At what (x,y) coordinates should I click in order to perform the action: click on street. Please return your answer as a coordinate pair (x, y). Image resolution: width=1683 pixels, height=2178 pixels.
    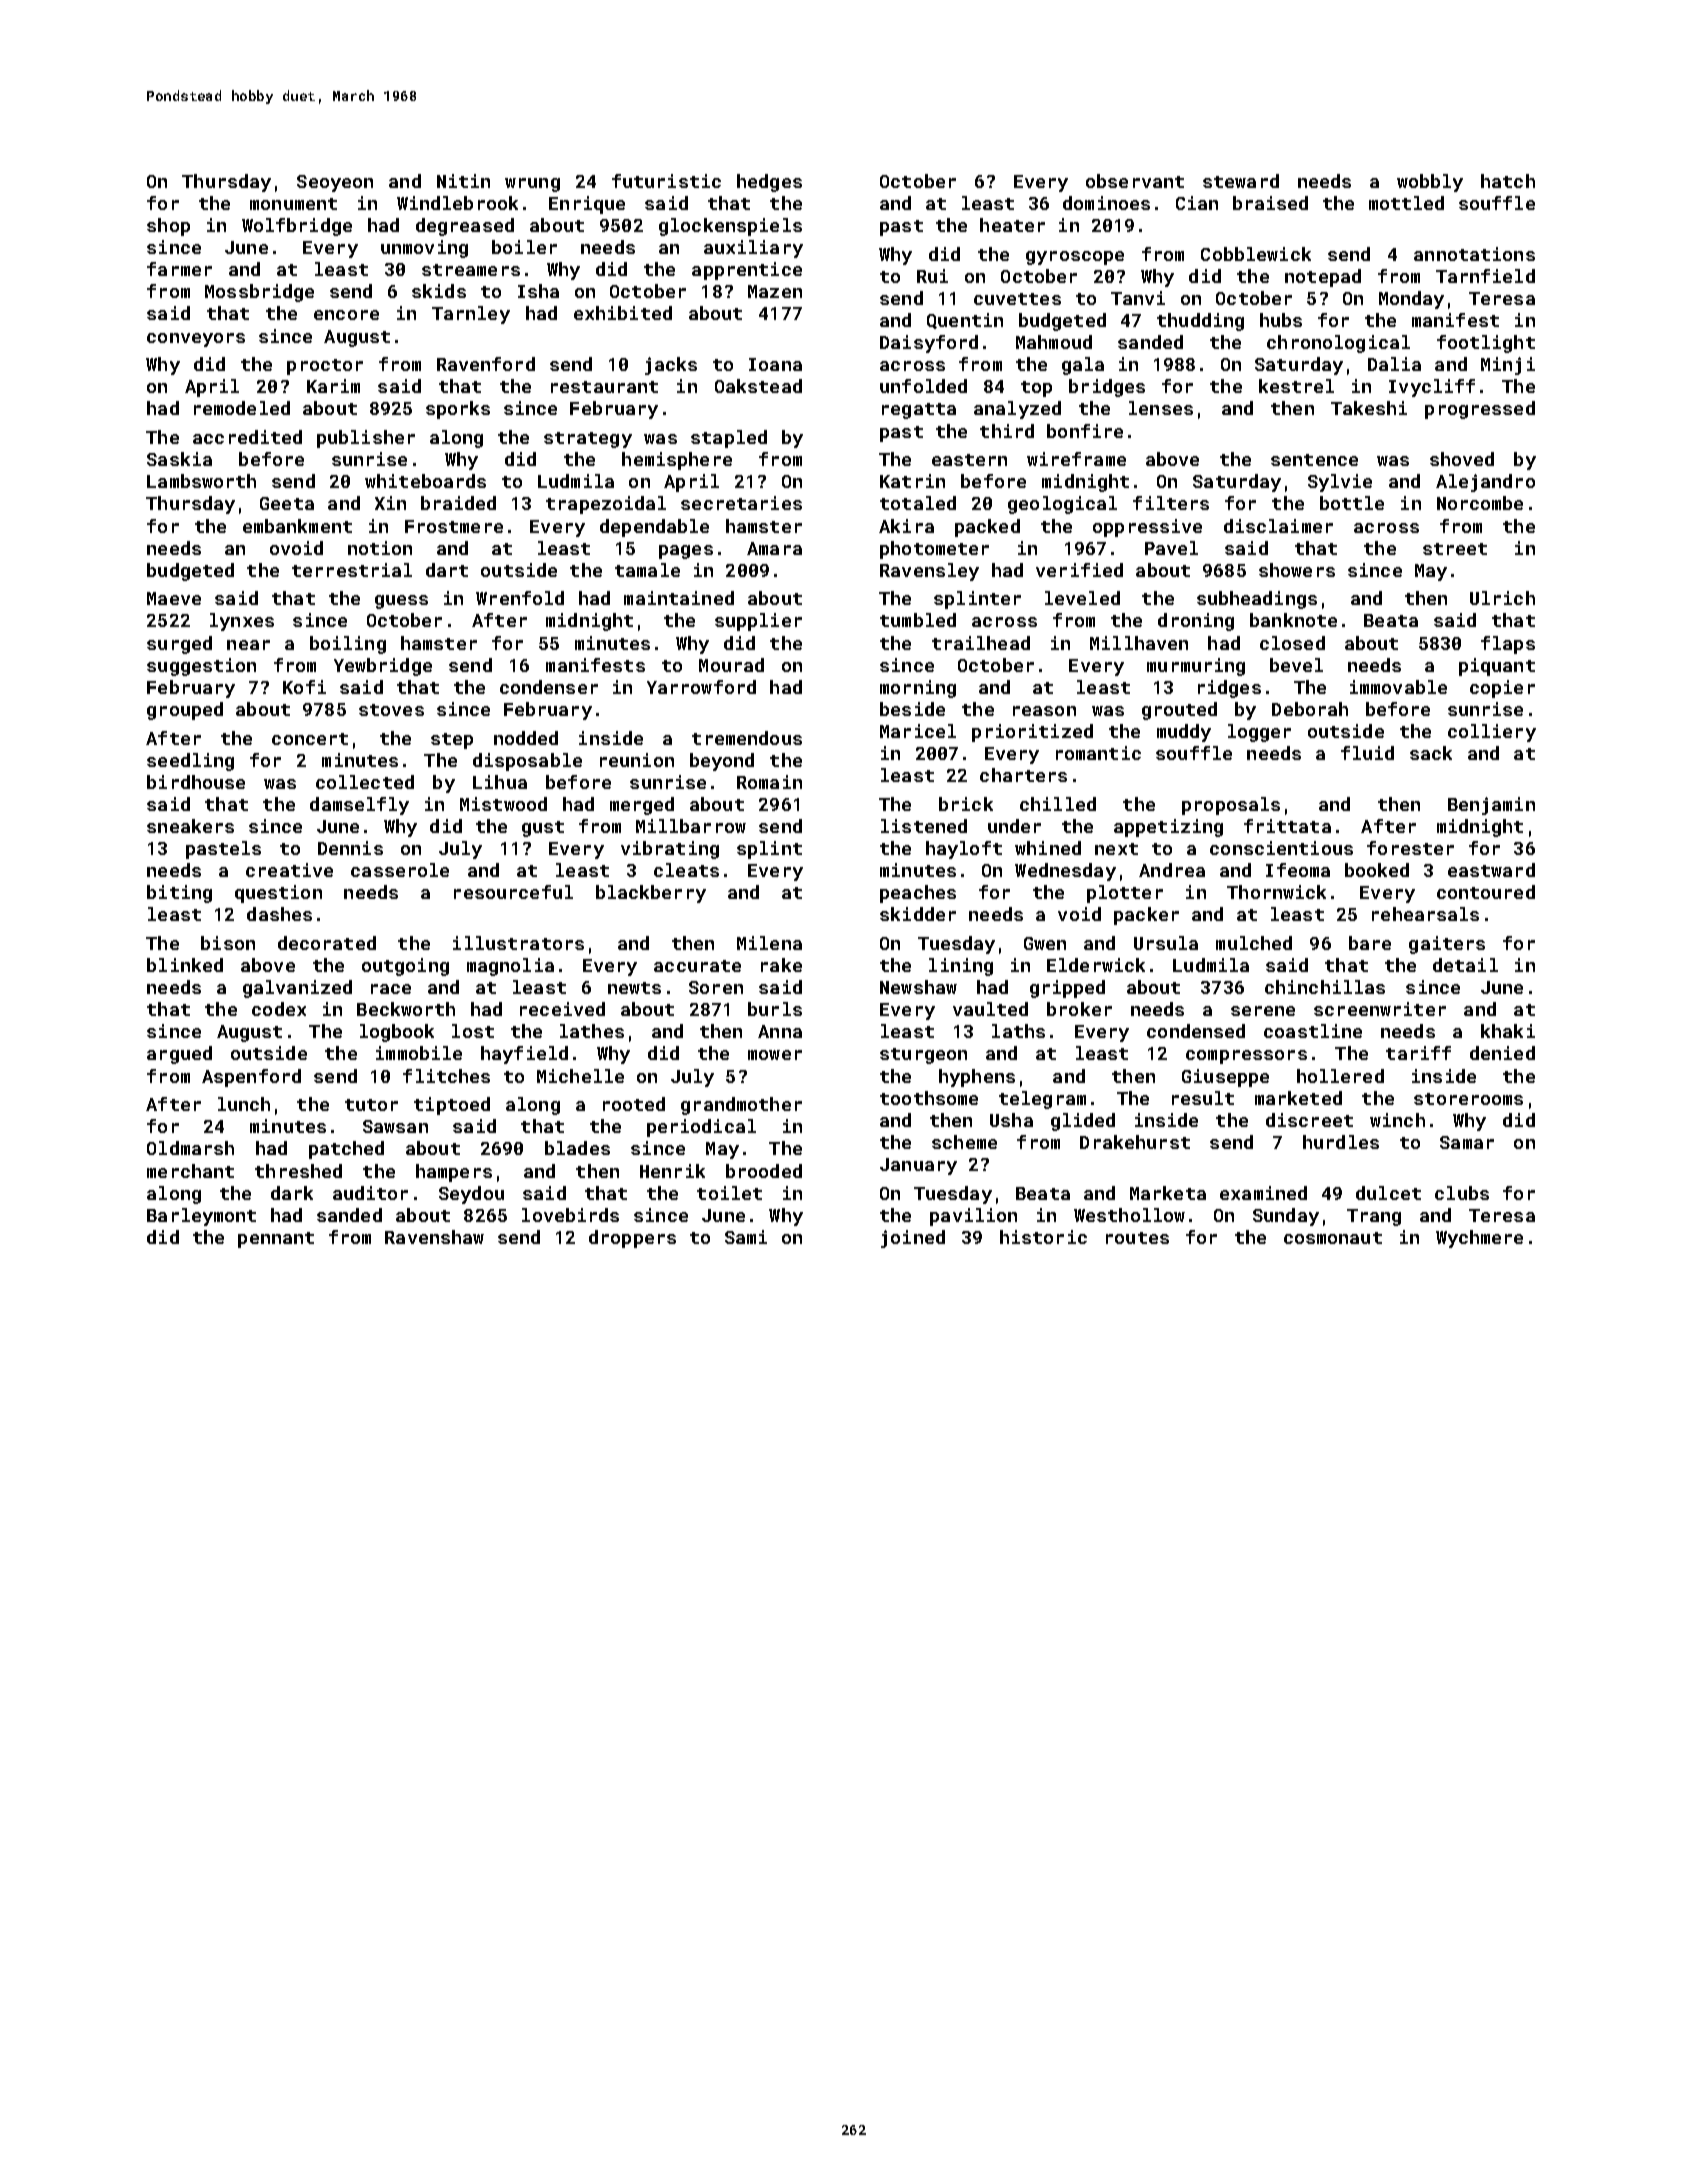
    Looking at the image, I should click on (1455, 549).
